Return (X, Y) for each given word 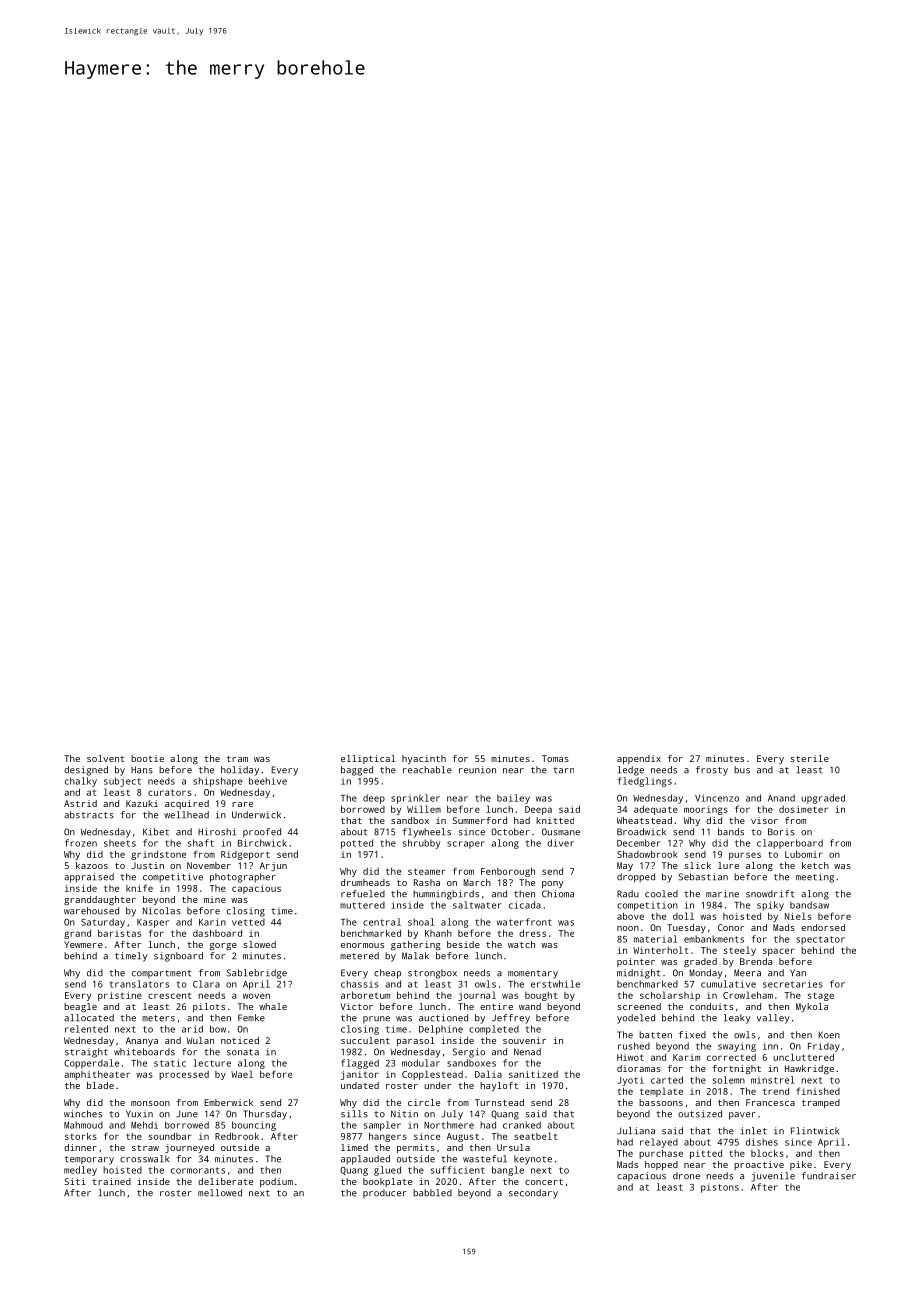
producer (385, 1194)
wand (530, 1006)
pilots (209, 1007)
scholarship (670, 996)
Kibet (156, 832)
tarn (563, 770)
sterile (809, 758)
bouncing (254, 1126)
